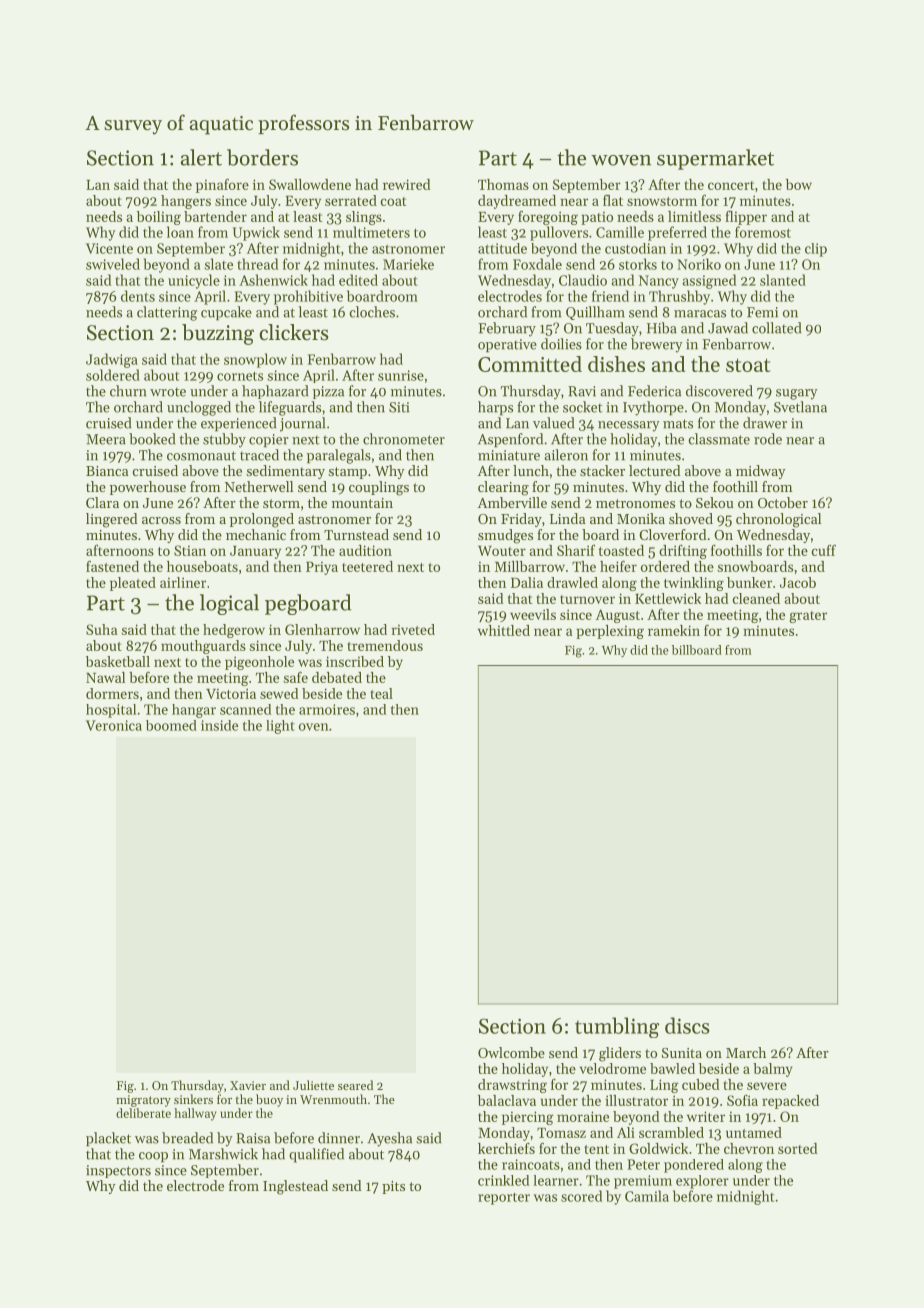 The image size is (924, 1308). What do you see at coordinates (799, 184) in the screenshot?
I see `bow` at bounding box center [799, 184].
